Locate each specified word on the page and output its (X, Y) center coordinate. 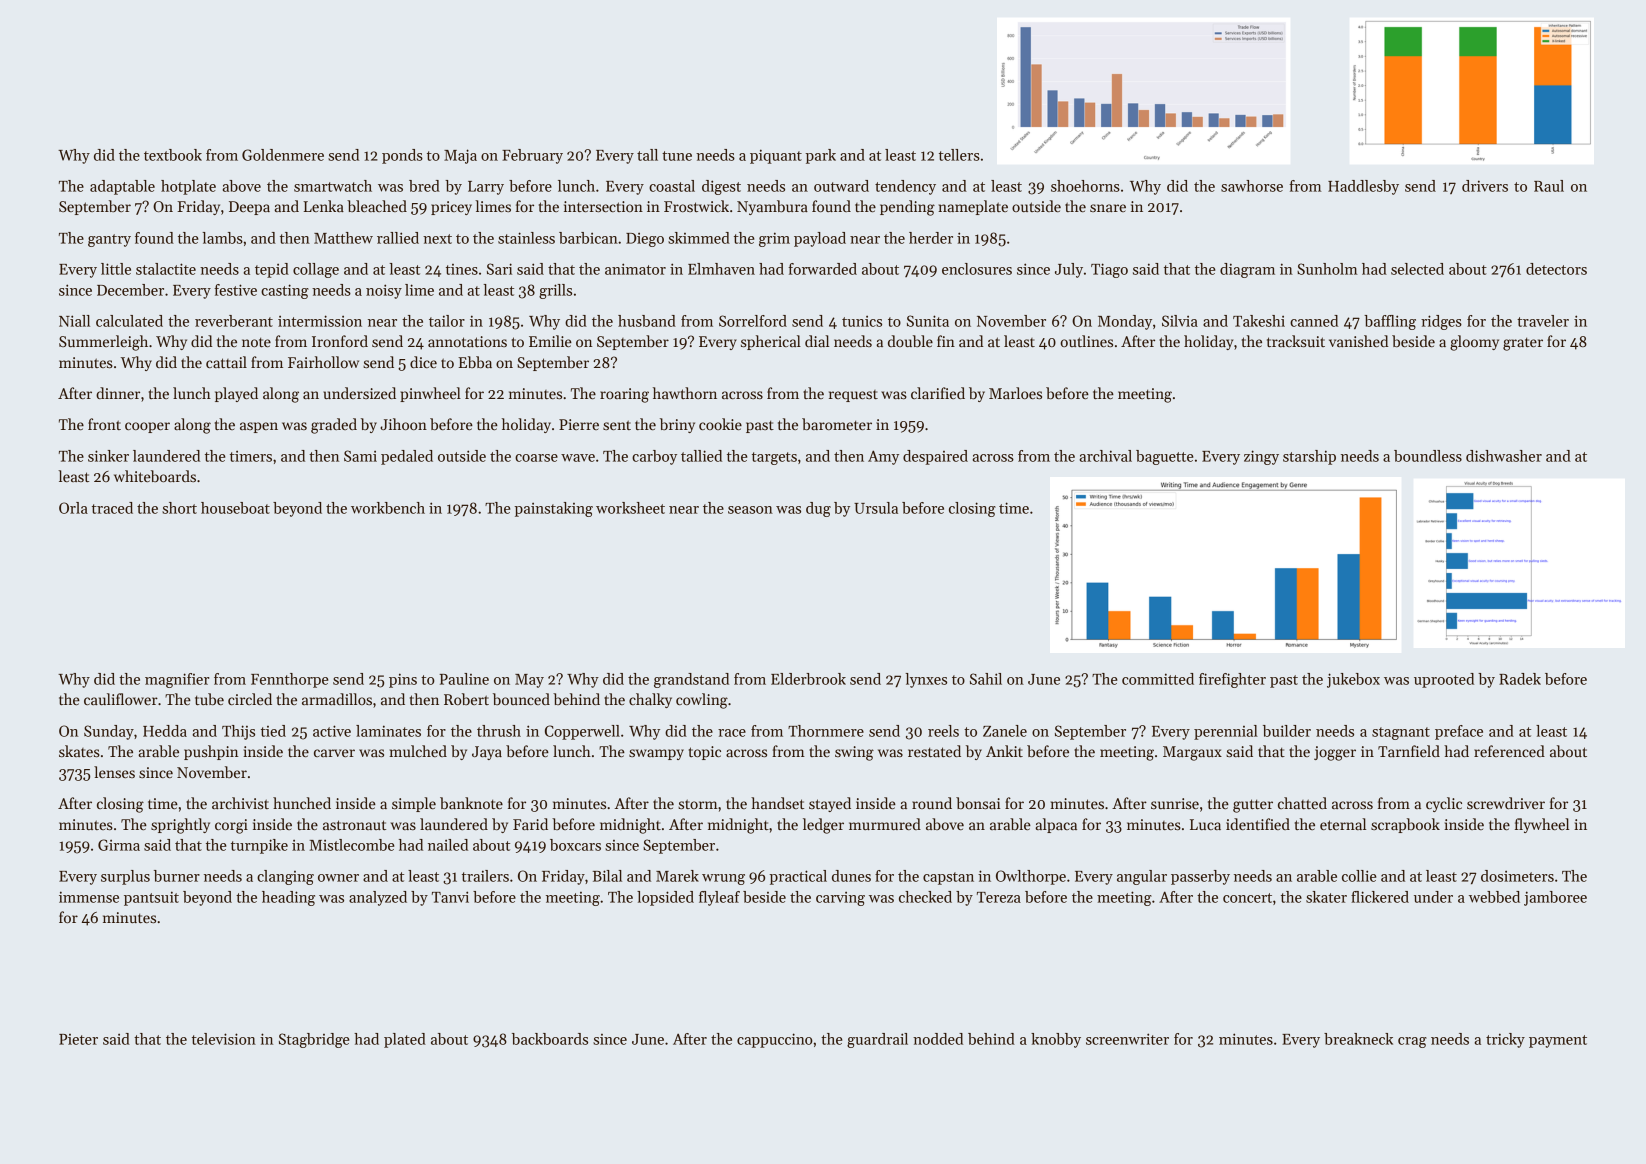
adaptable (122, 187)
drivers (1485, 186)
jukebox (1353, 680)
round (932, 803)
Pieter (78, 1039)
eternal (1343, 824)
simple (414, 804)
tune (677, 156)
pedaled (407, 457)
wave (578, 458)
